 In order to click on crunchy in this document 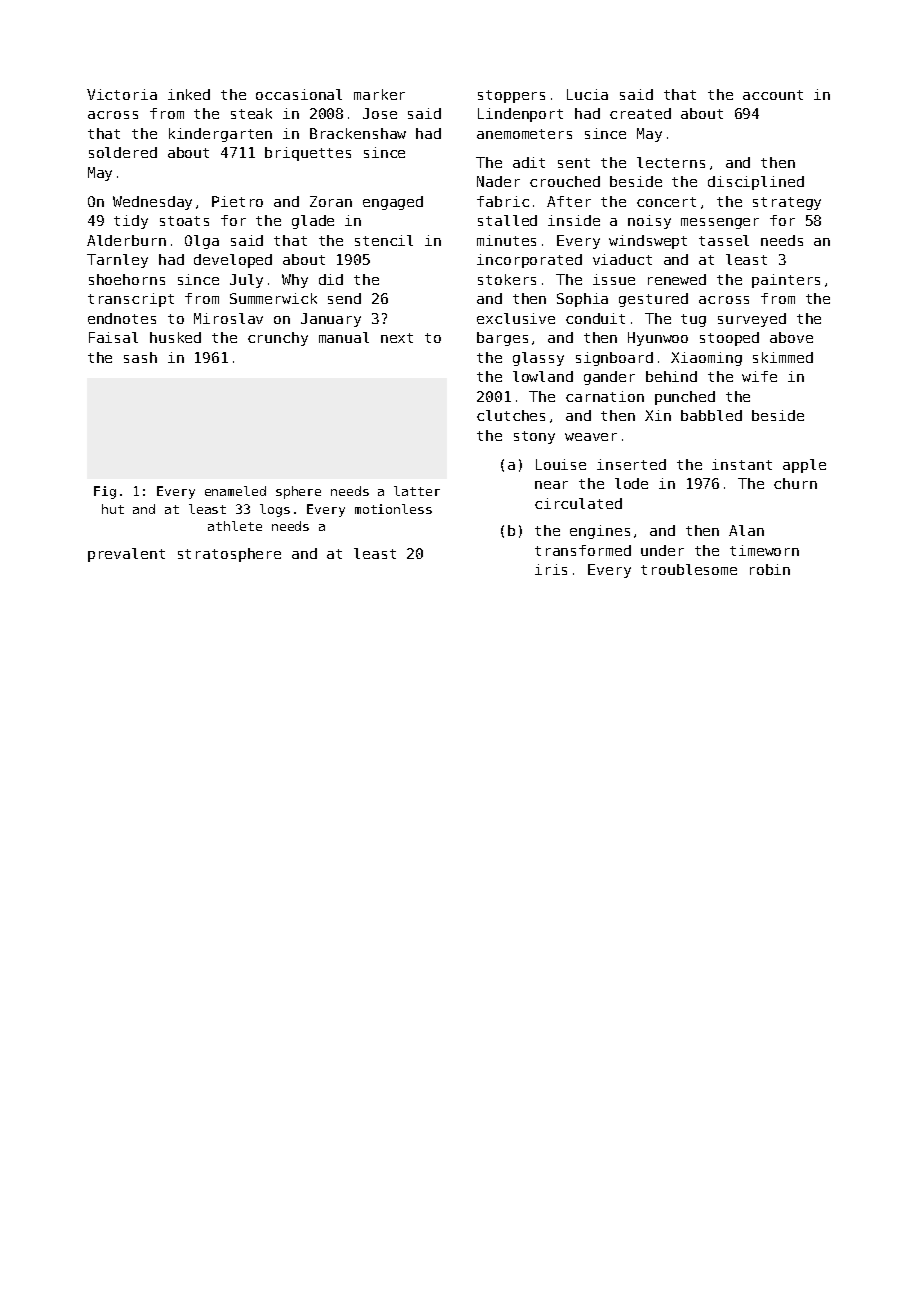, I will do `click(278, 339)`.
